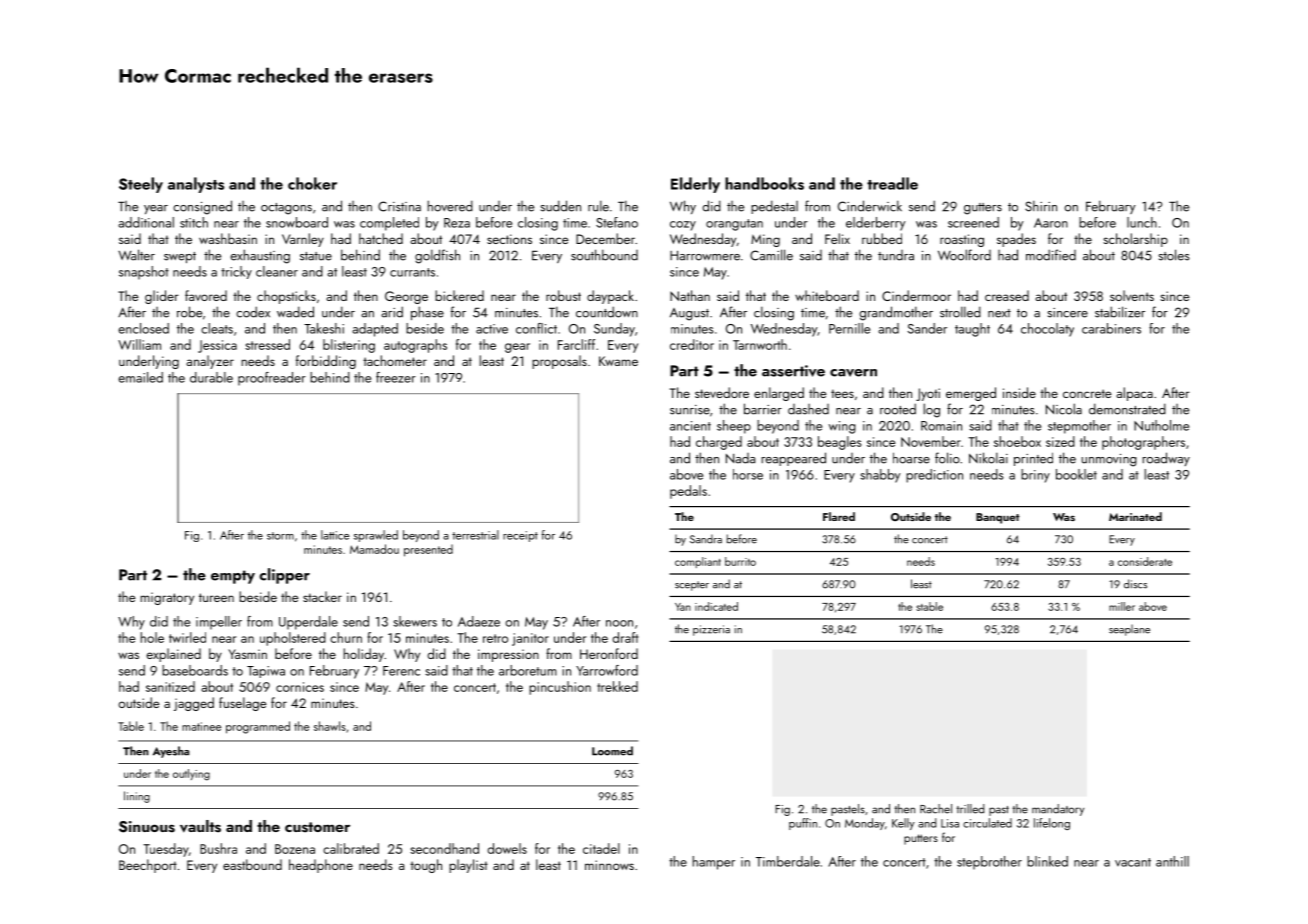 The width and height of the screenshot is (1308, 924). Describe the element at coordinates (839, 516) in the screenshot. I see `Flared` at that location.
